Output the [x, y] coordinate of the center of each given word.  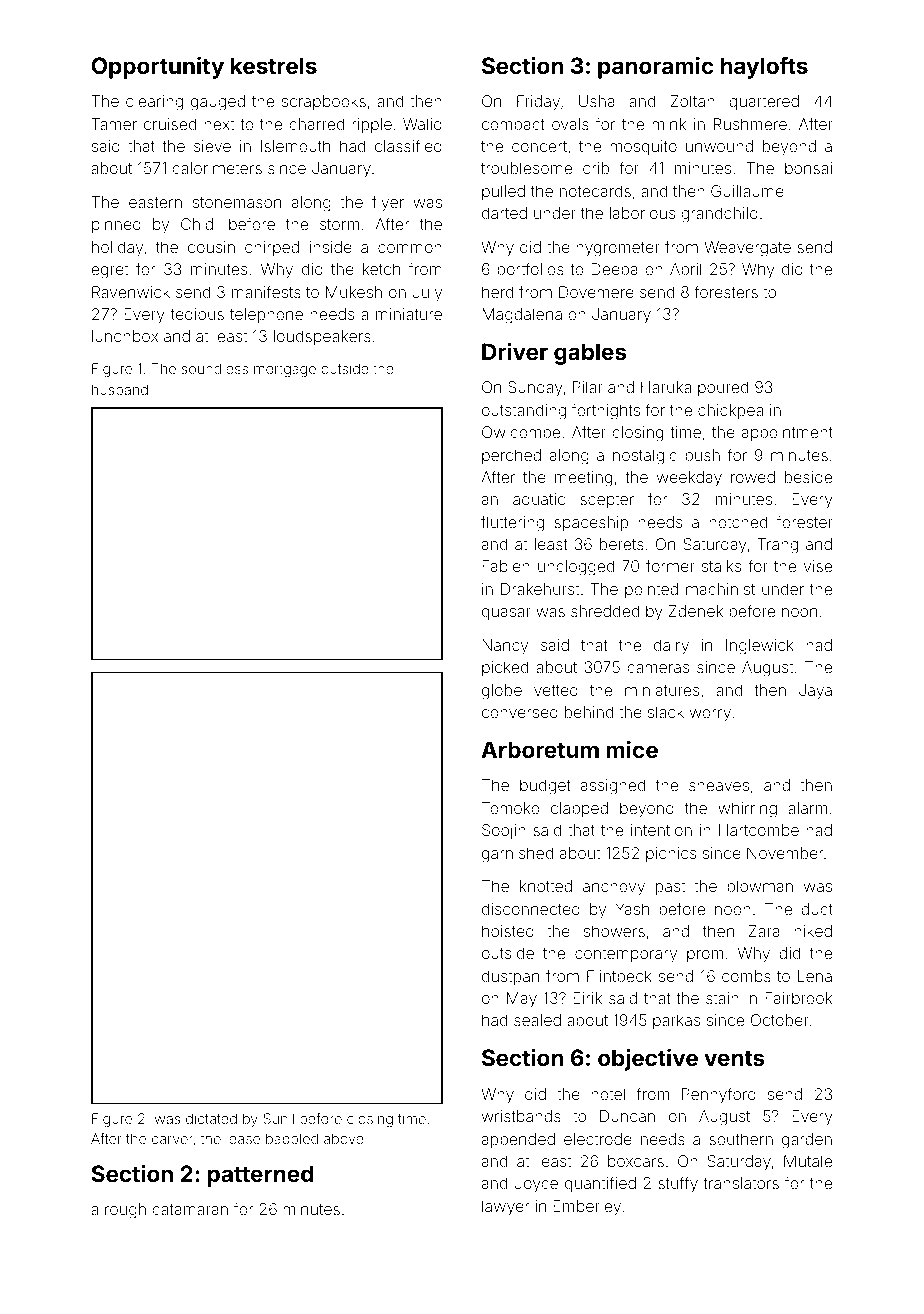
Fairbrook [798, 998]
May [522, 1000]
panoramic [656, 67]
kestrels [274, 65]
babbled [292, 1138]
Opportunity [158, 68]
